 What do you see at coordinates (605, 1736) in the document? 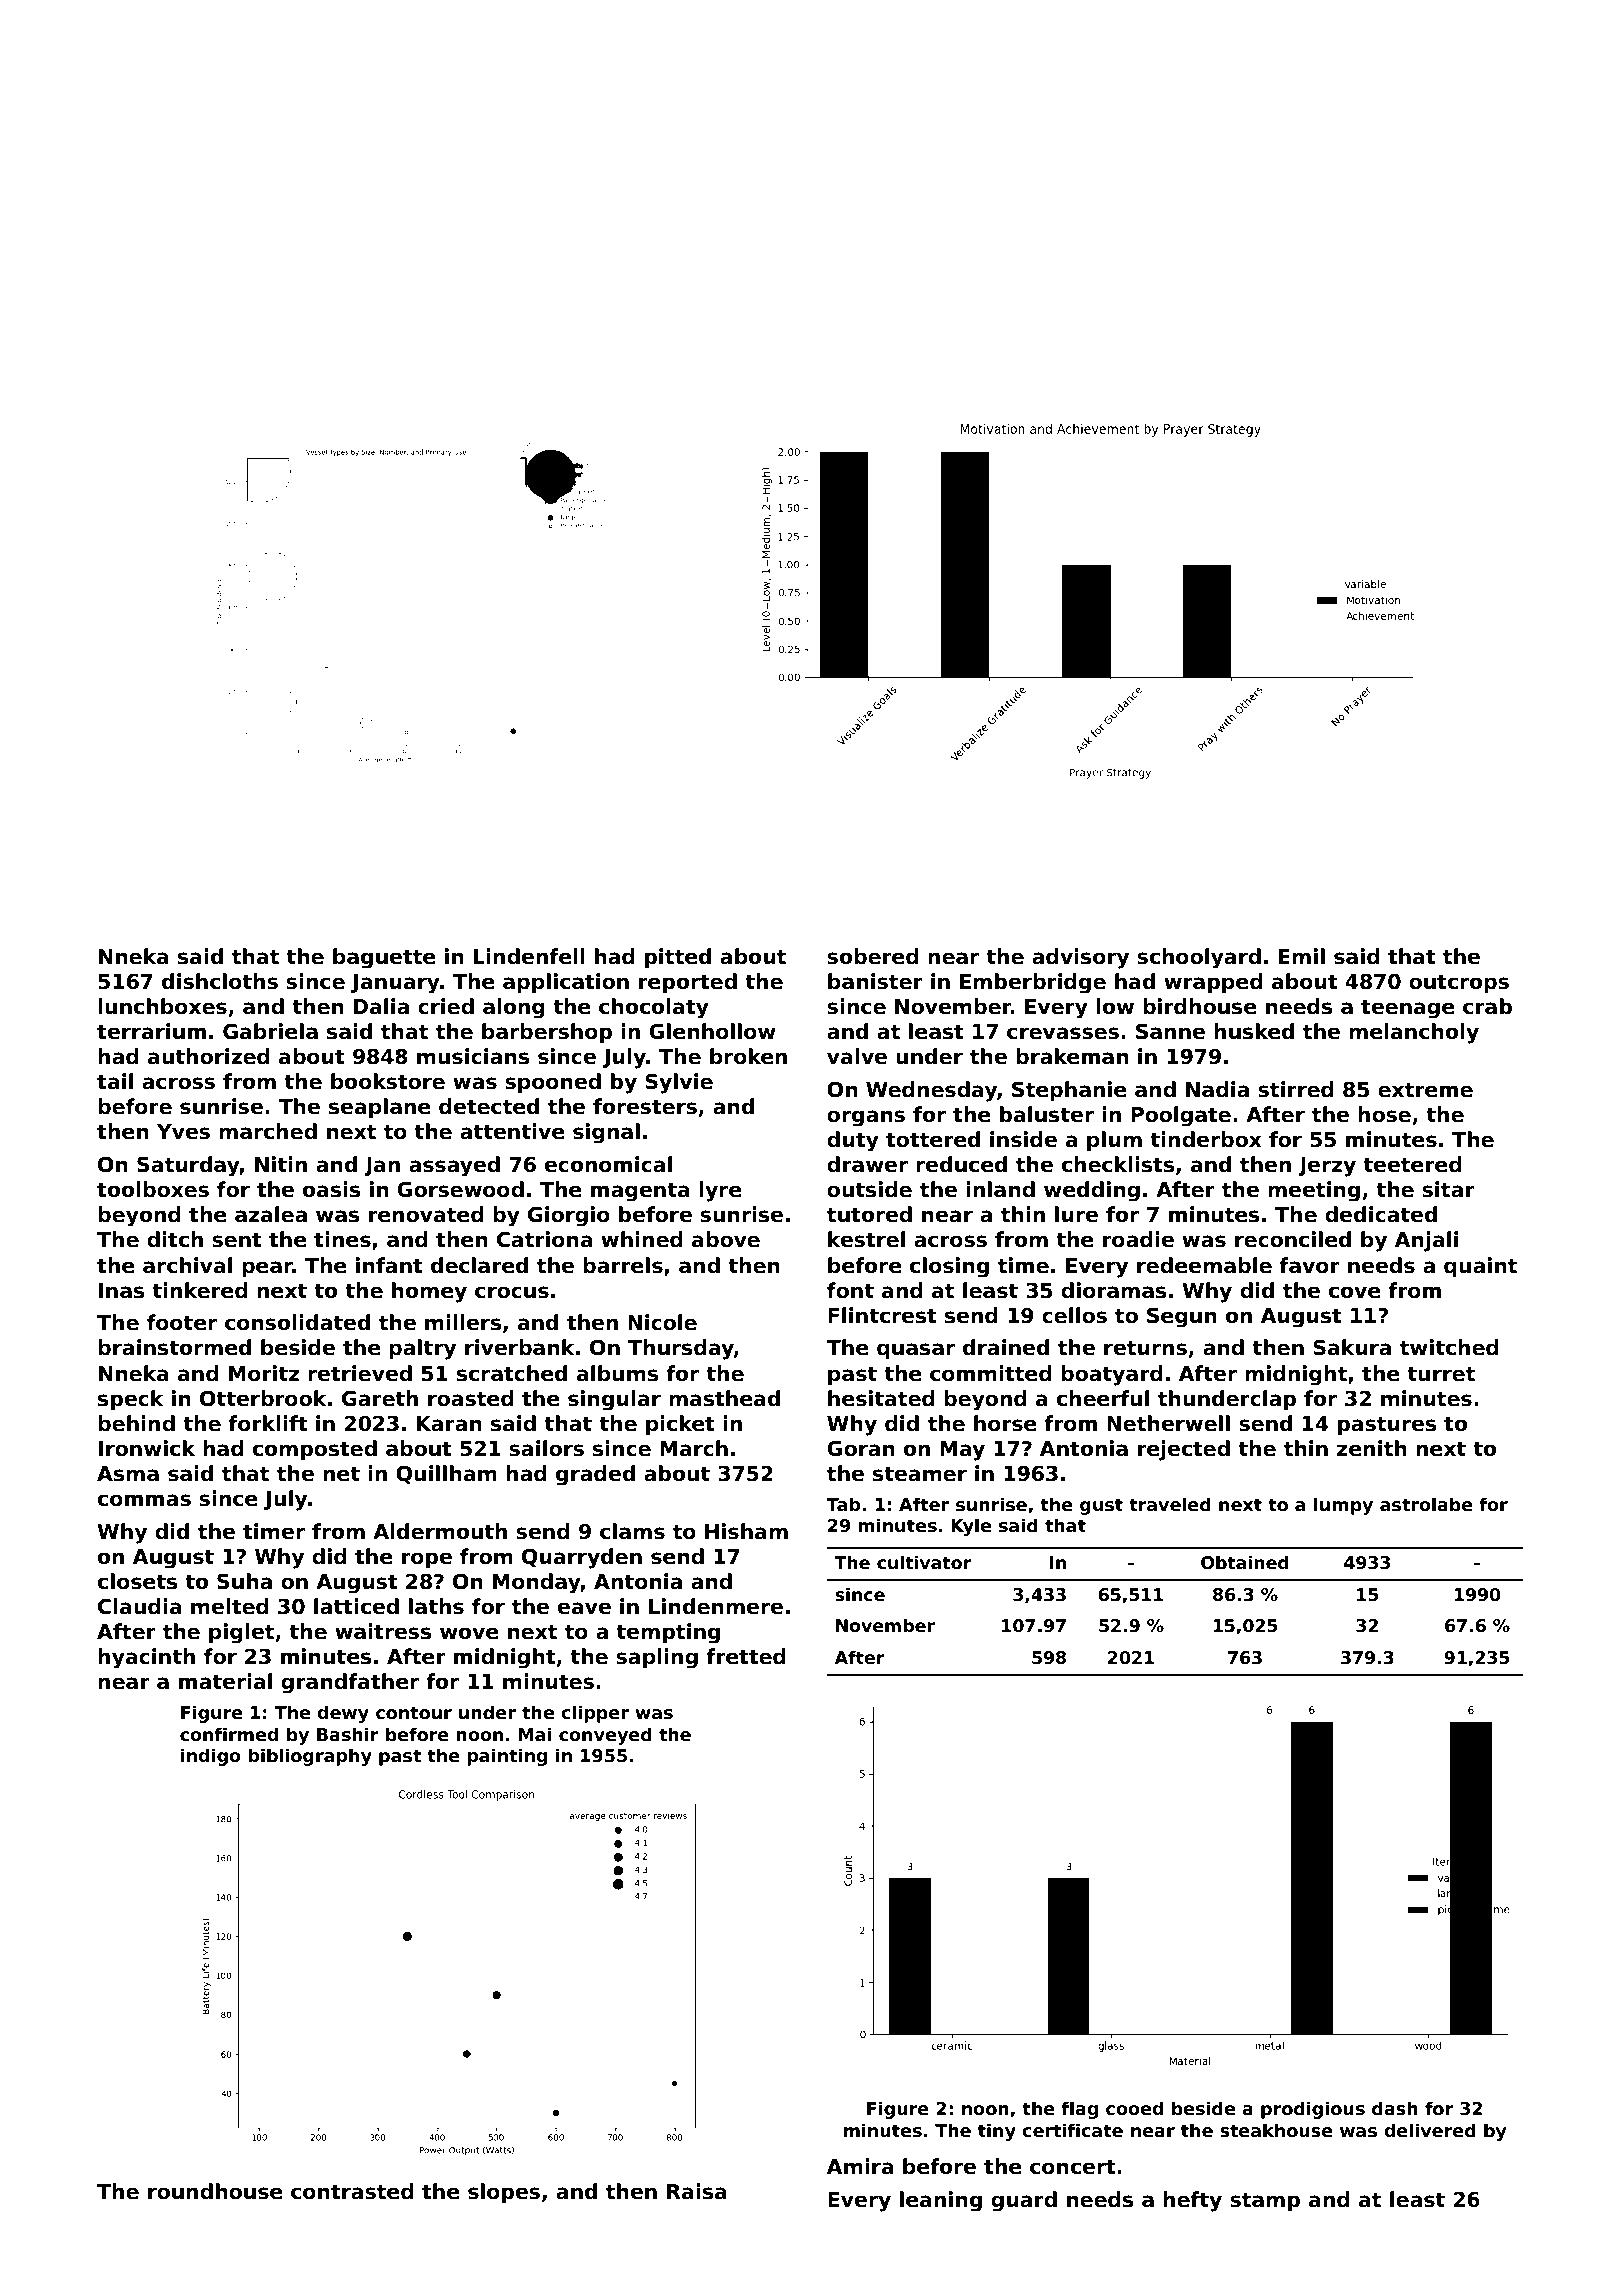
I see `conveyed` at bounding box center [605, 1736].
